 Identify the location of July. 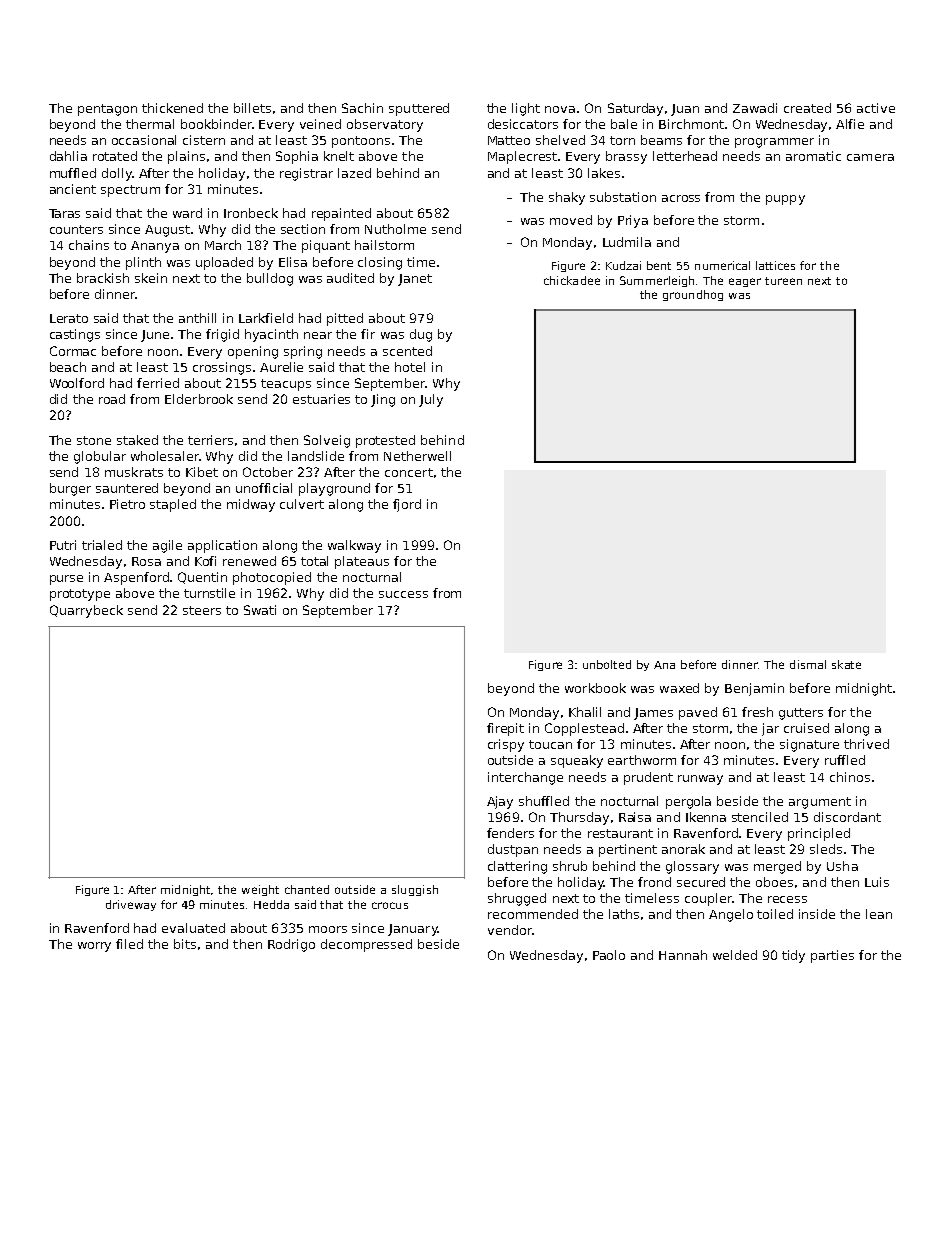
(431, 400).
